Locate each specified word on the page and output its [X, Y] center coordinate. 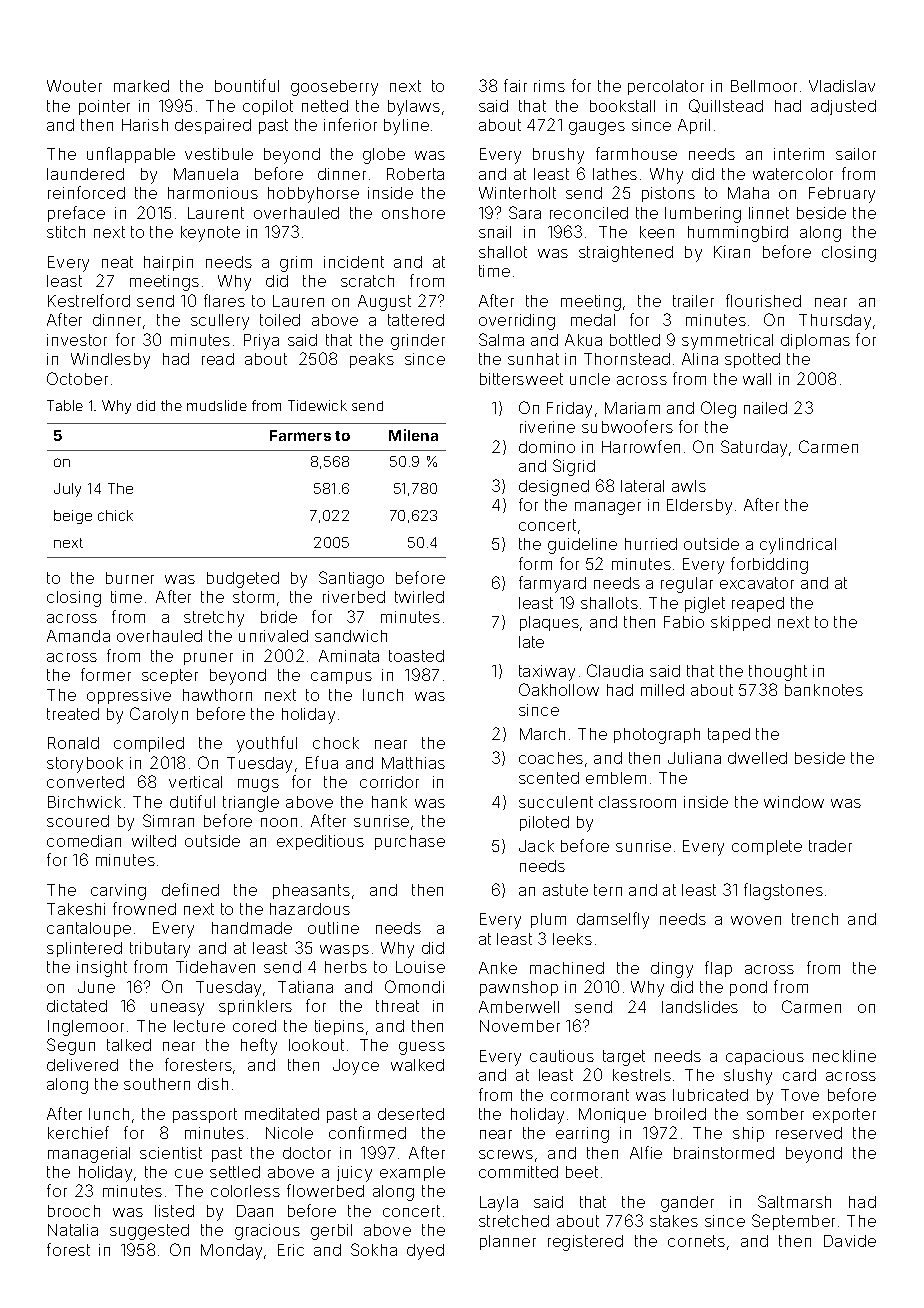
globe [384, 156]
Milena [413, 435]
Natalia [73, 1230]
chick [115, 515]
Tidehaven [215, 967]
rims [549, 86]
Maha [748, 193]
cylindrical [798, 546]
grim [296, 264]
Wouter [74, 86]
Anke [498, 968]
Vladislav [842, 86]
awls [689, 486]
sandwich [351, 636]
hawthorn [217, 695]
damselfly [613, 920]
